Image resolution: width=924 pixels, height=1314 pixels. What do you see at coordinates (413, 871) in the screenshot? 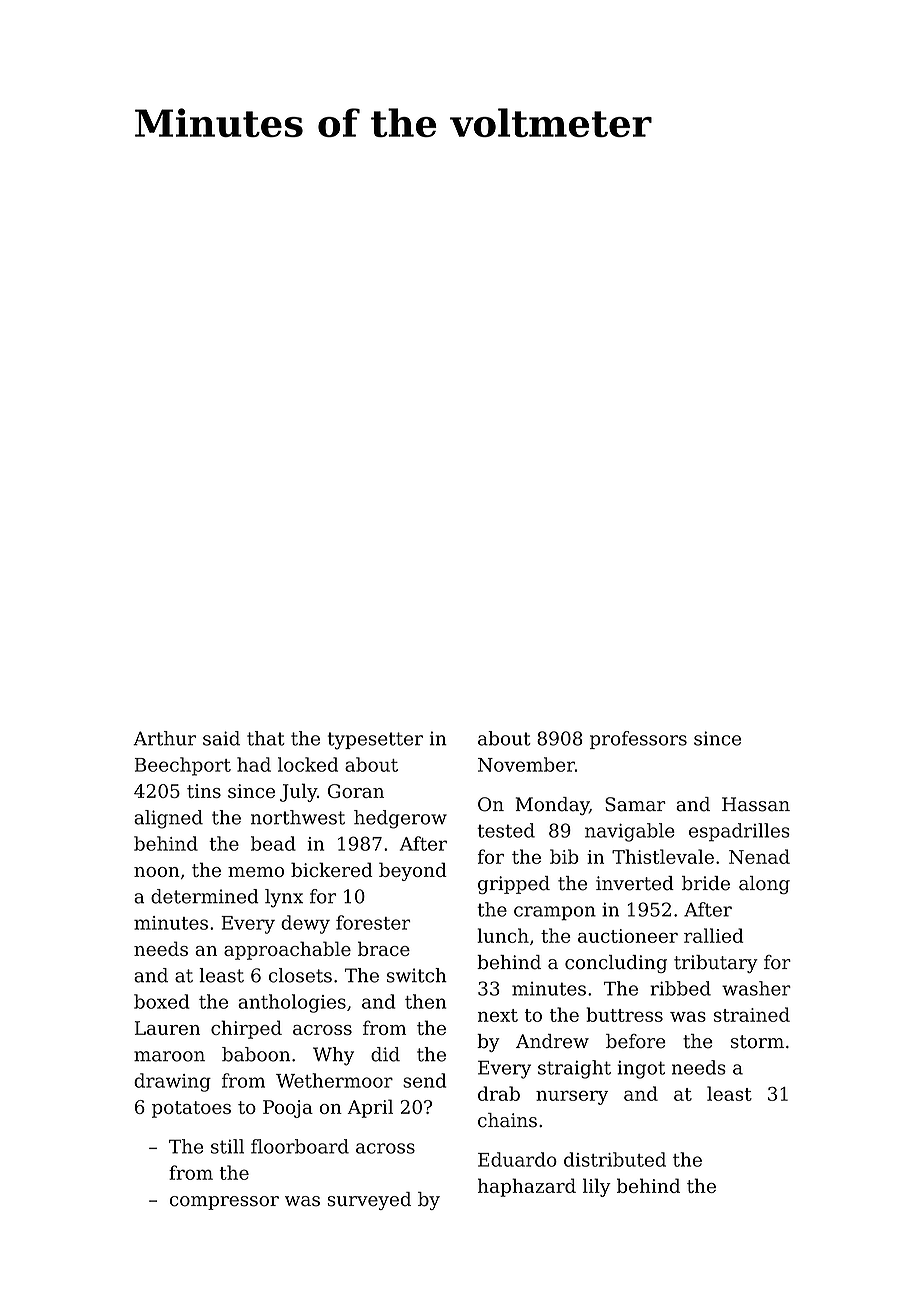
I see `beyond` at bounding box center [413, 871].
